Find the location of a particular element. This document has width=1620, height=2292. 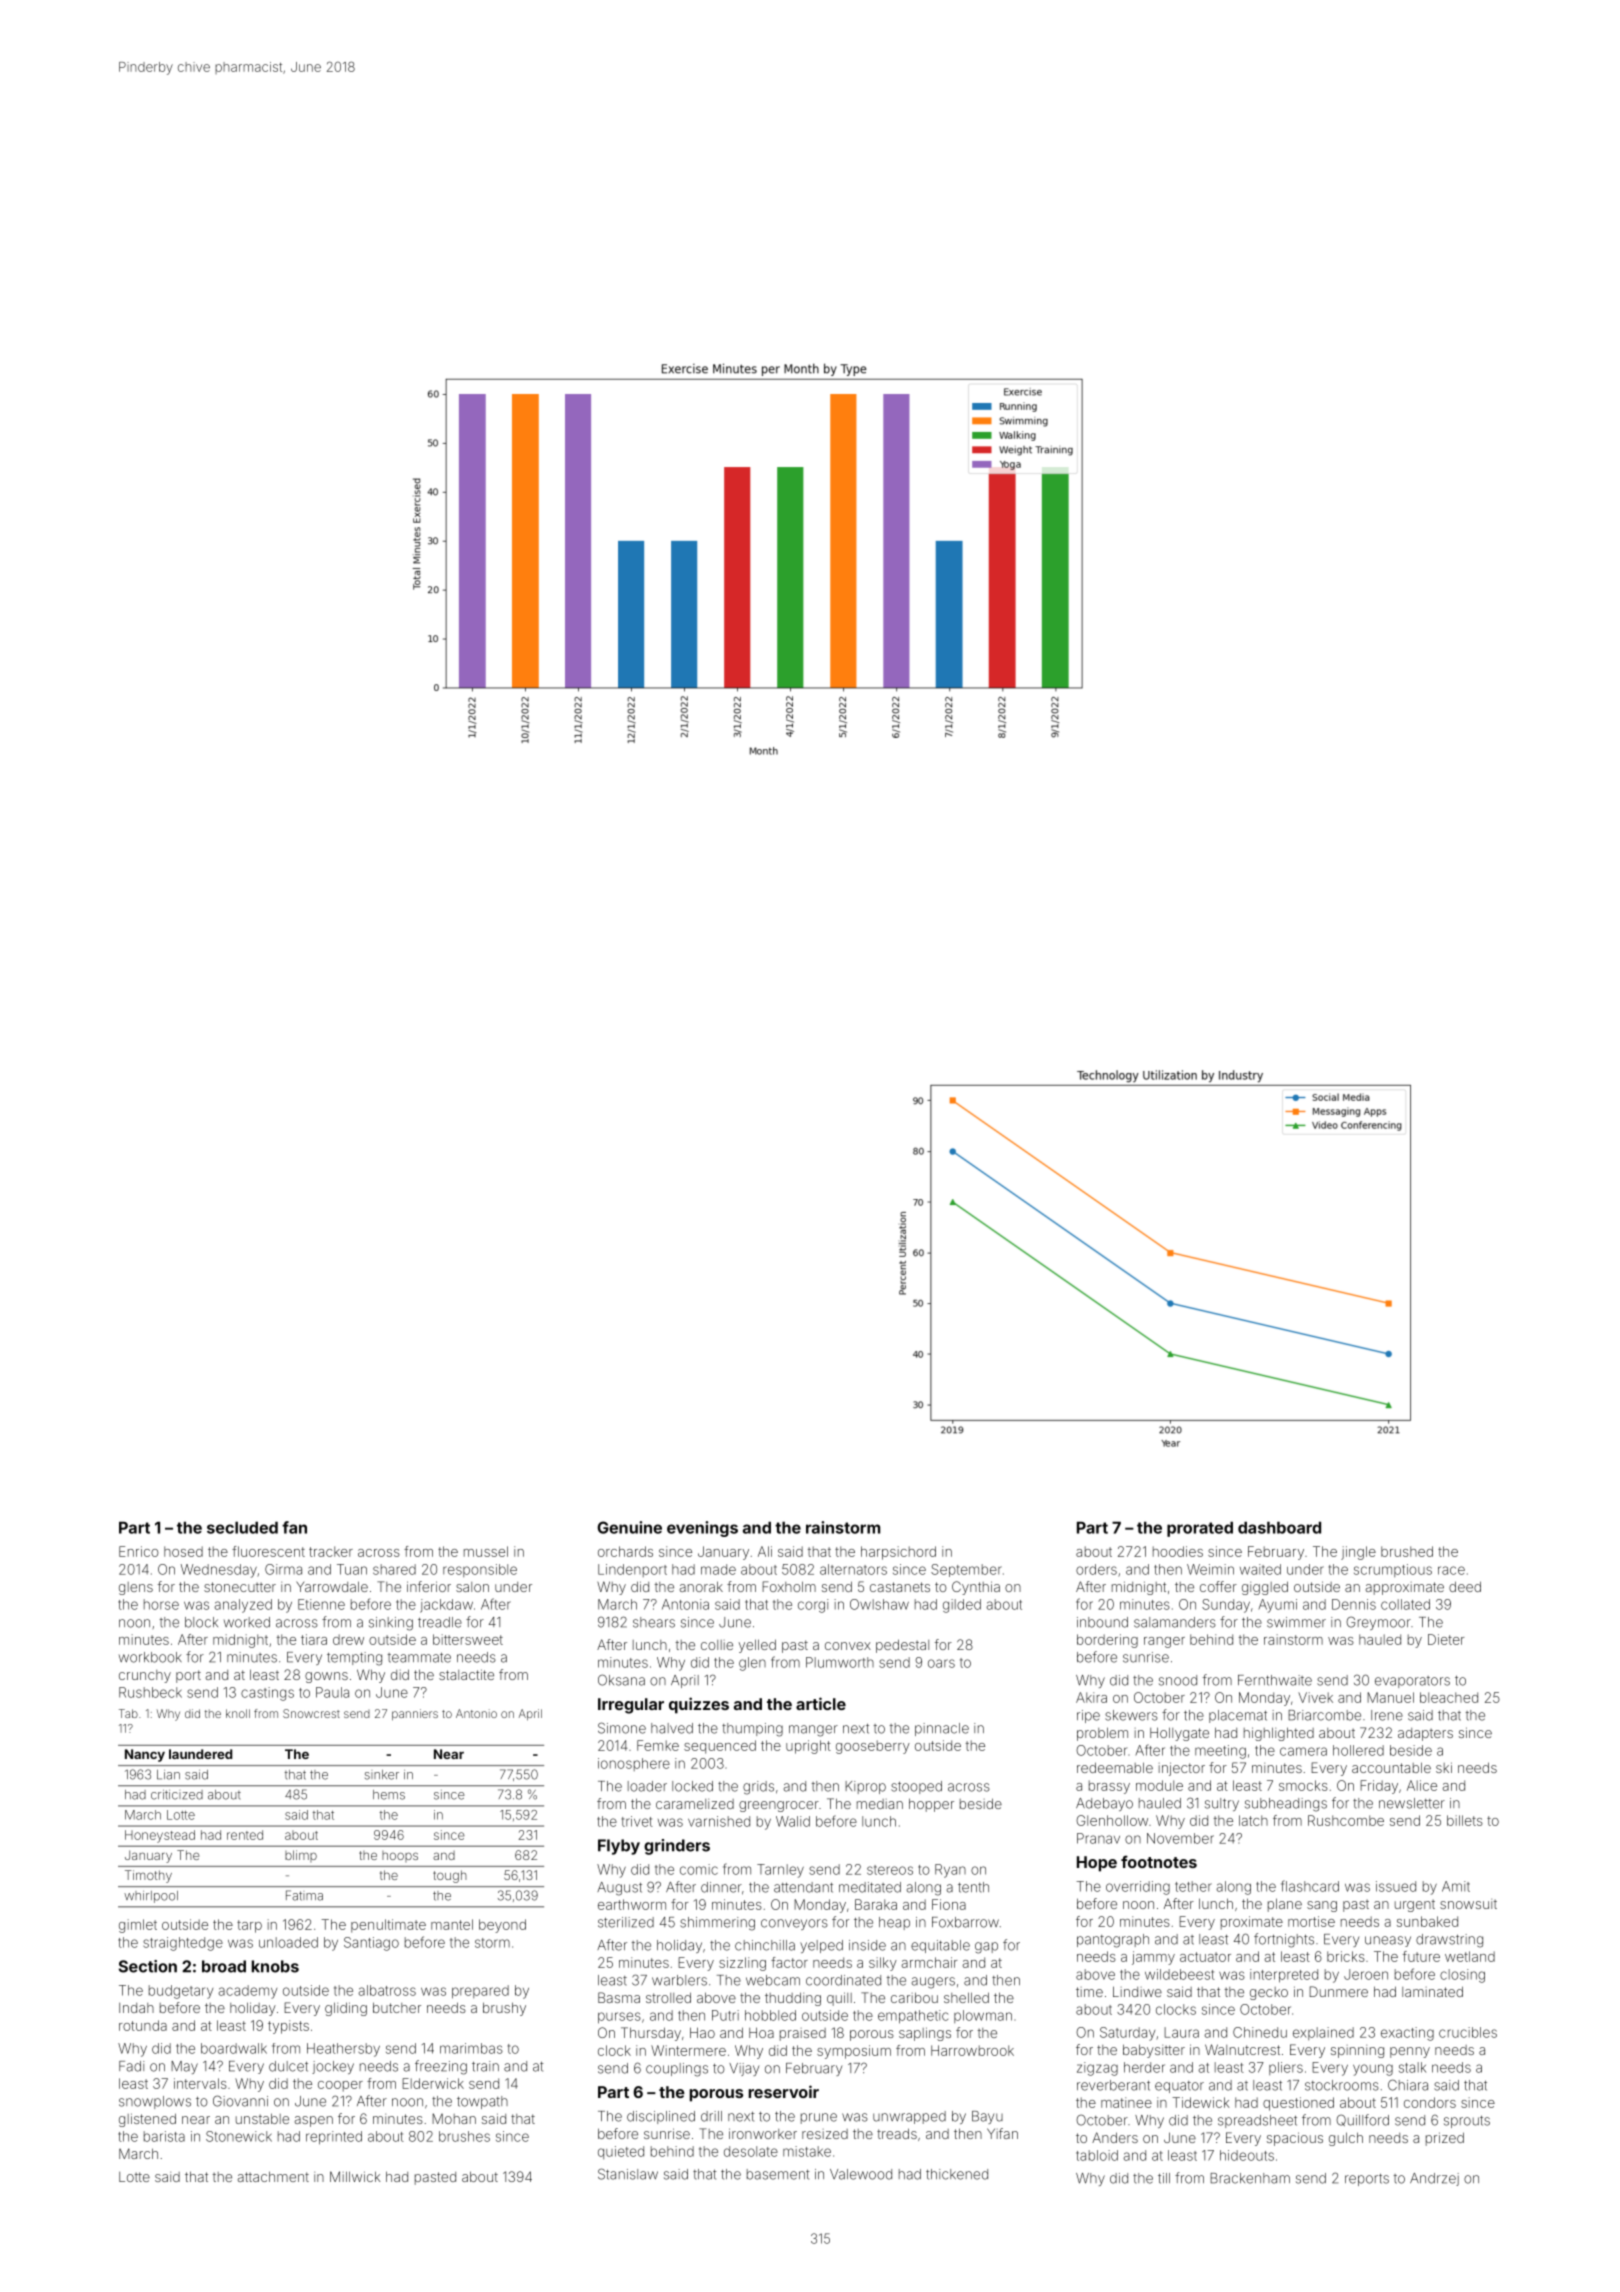

Fadi is located at coordinates (131, 2066).
